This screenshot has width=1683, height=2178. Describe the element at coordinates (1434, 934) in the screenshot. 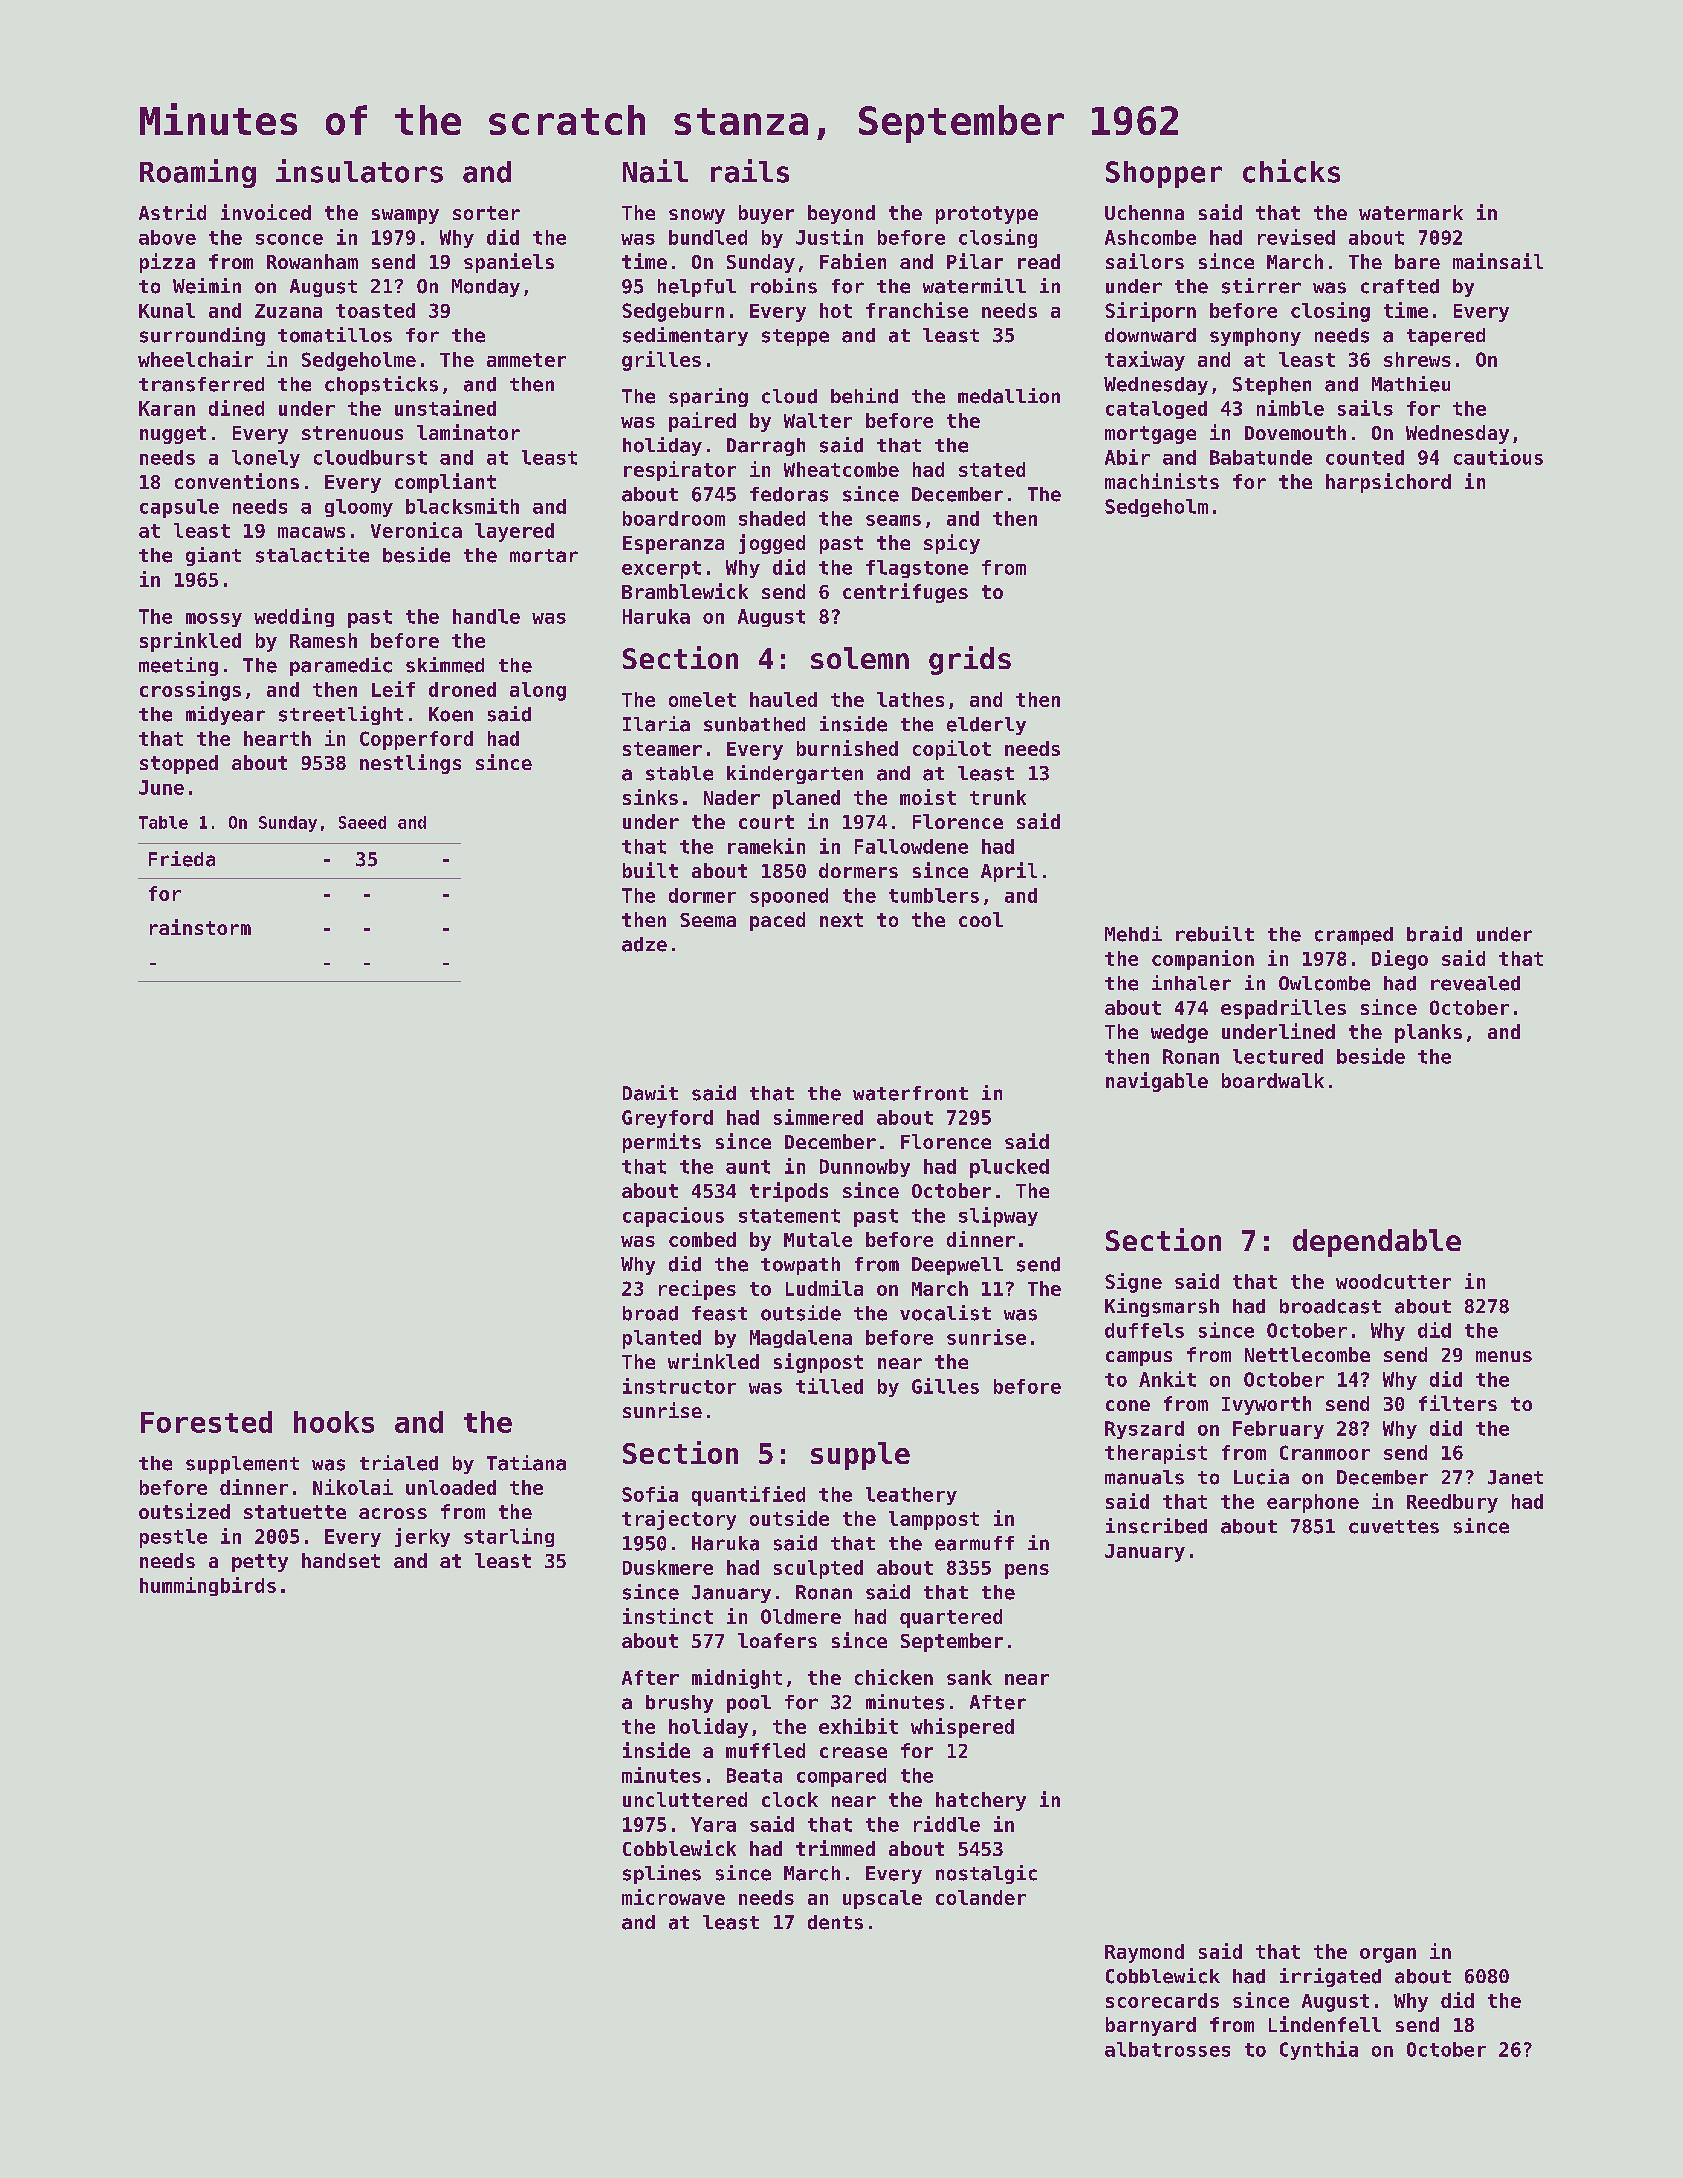

I see `braid` at that location.
